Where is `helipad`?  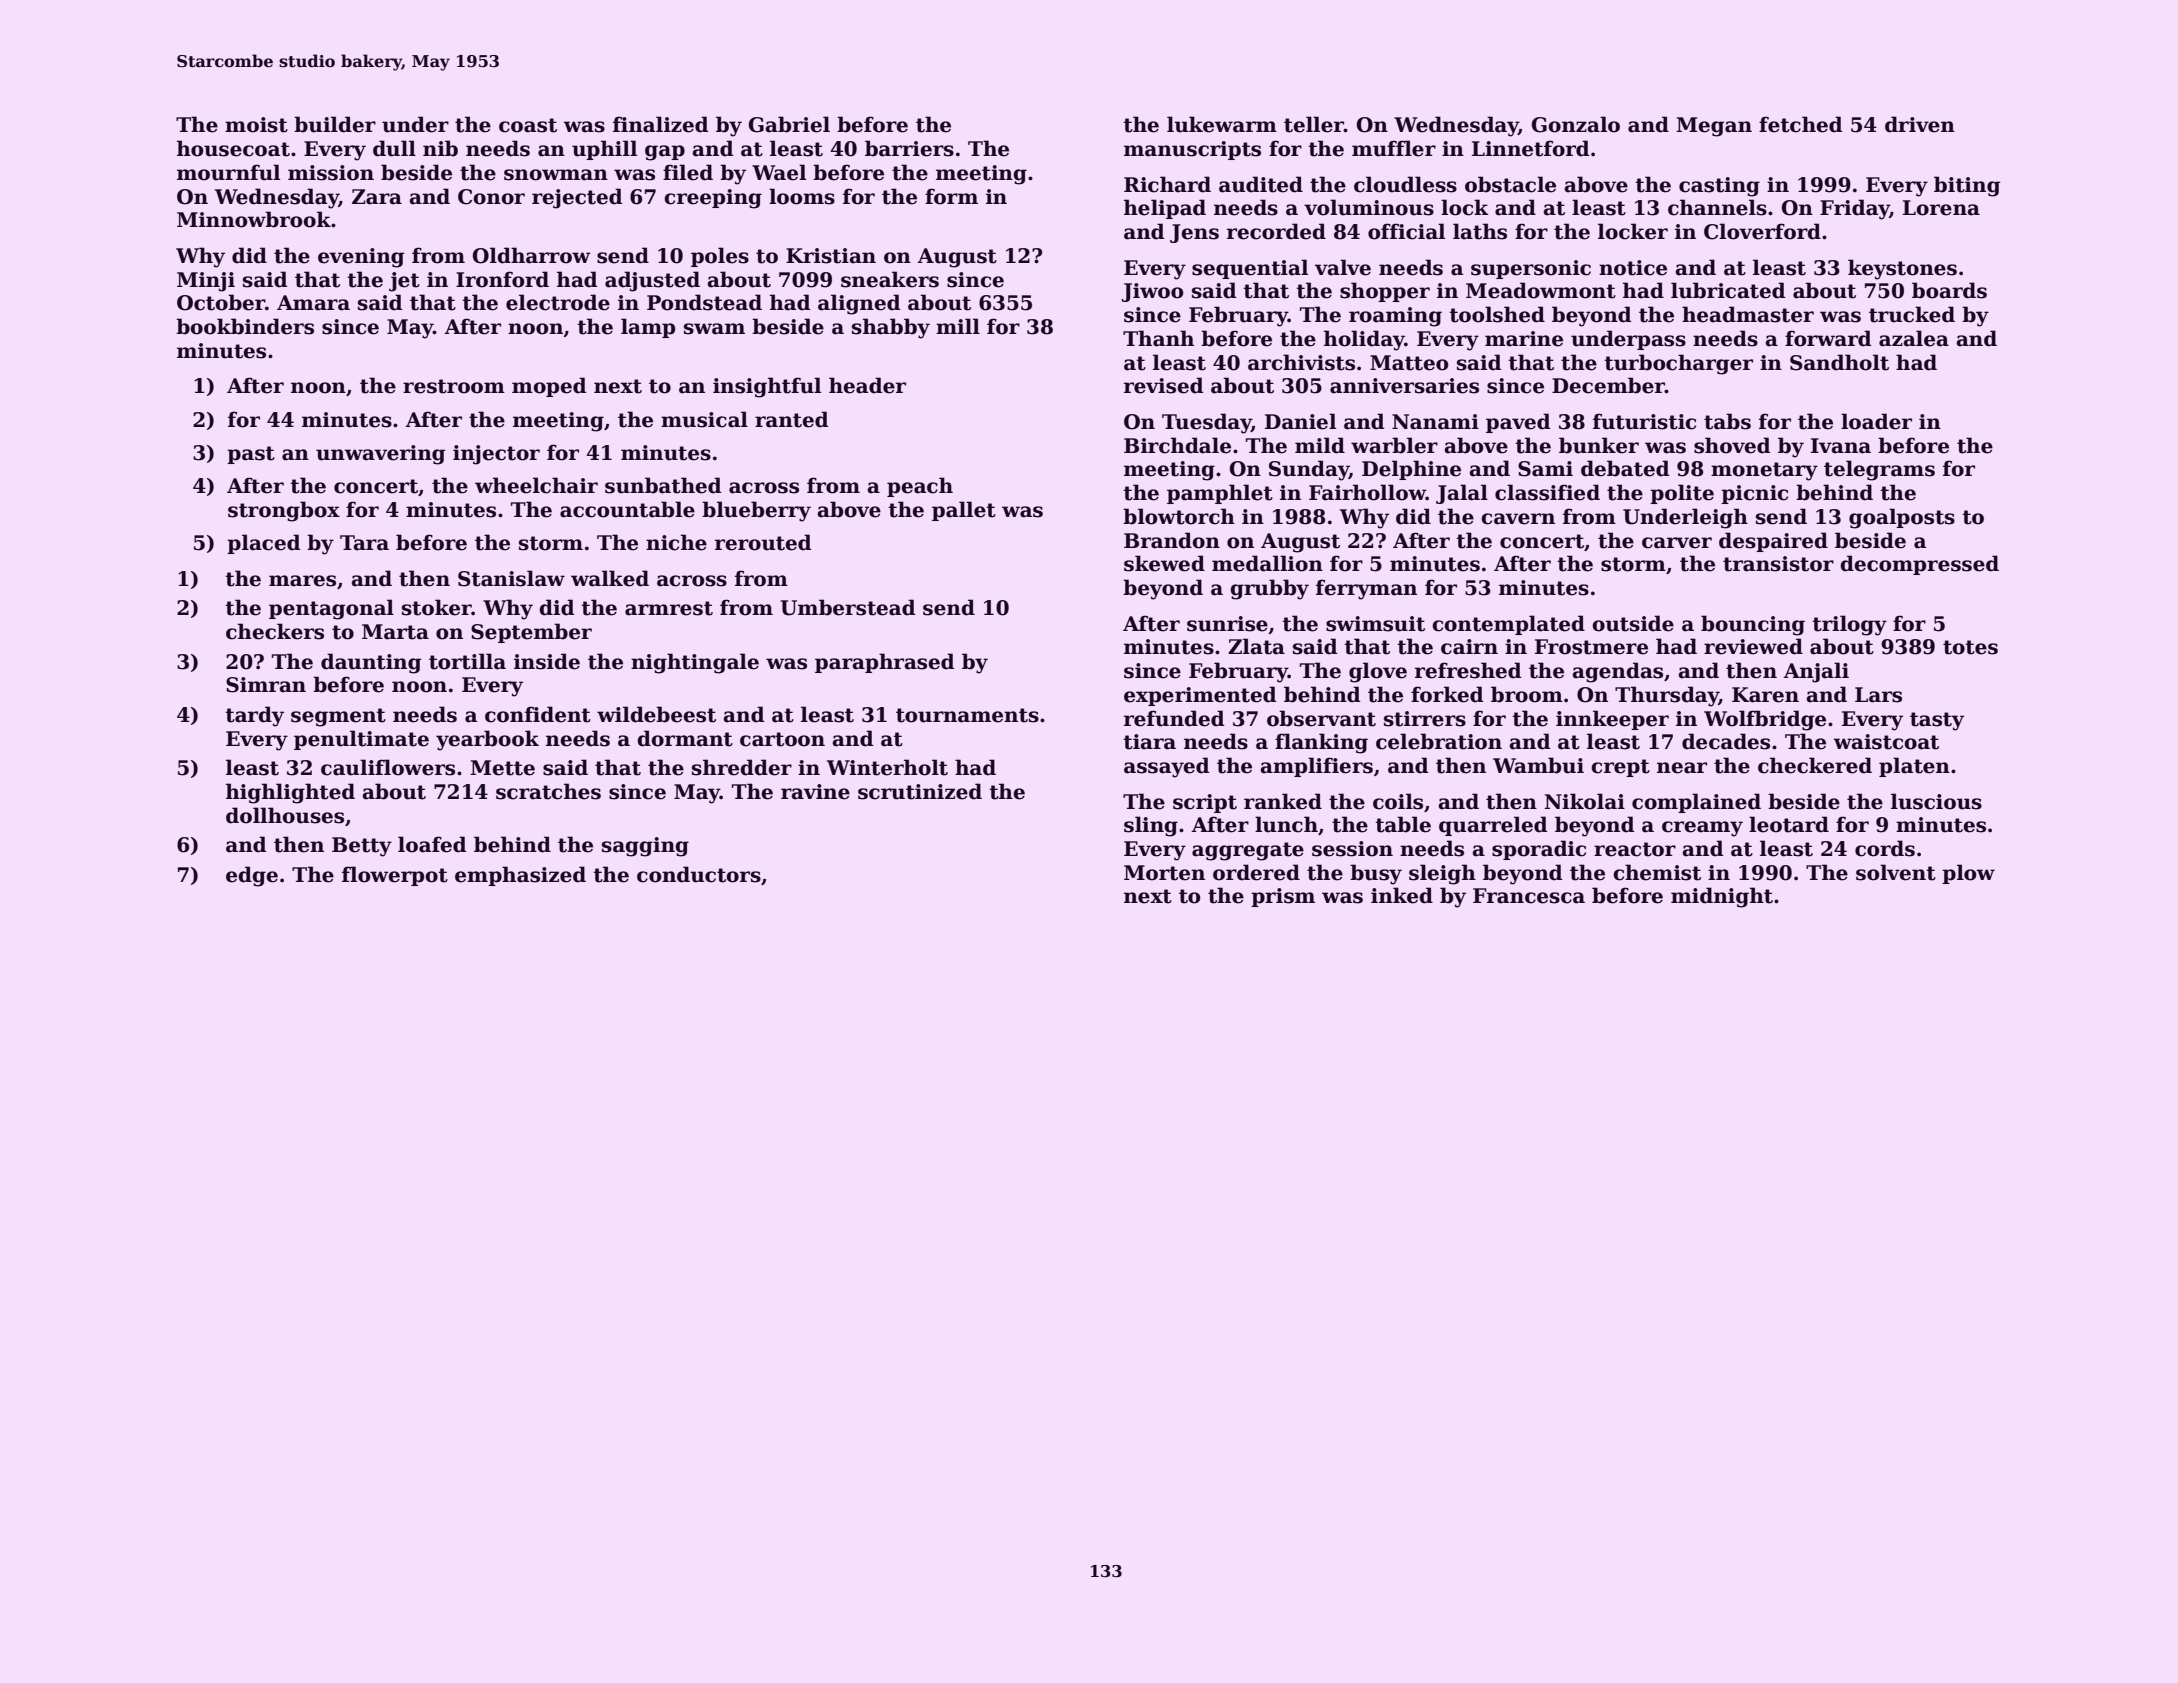
helipad is located at coordinates (1165, 209).
